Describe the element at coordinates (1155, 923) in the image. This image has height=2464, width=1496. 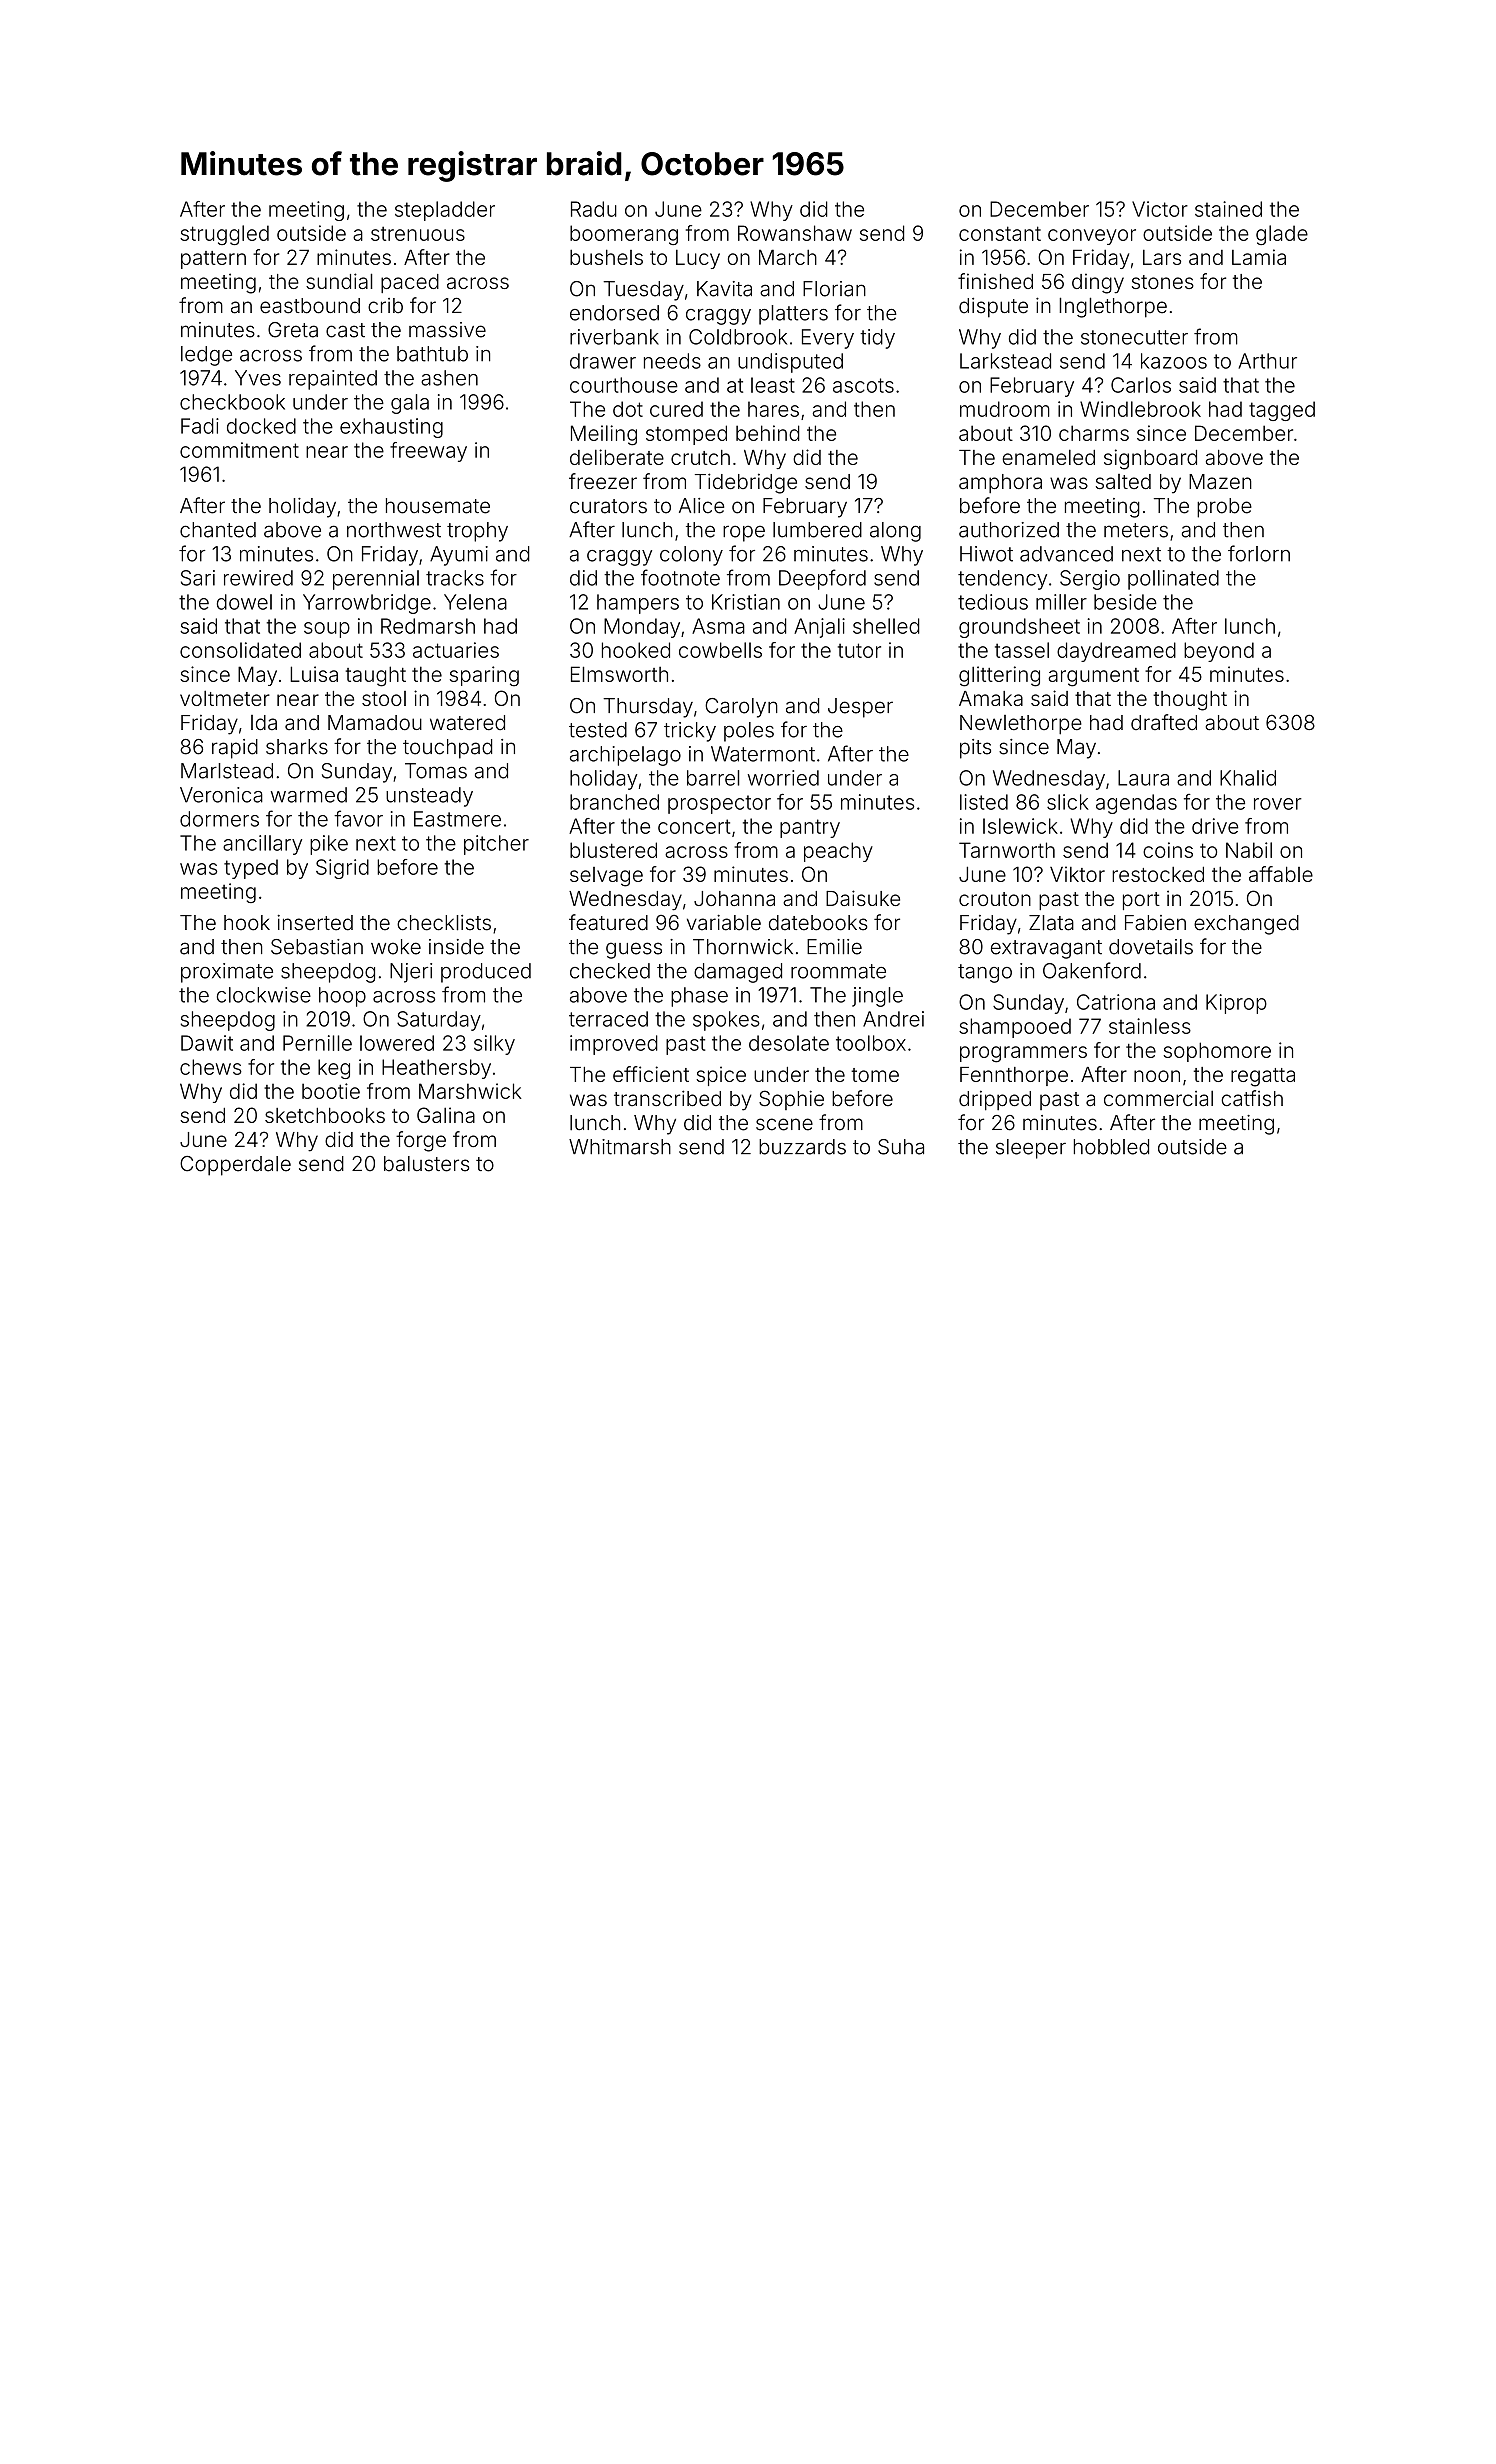
I see `Fabien` at that location.
